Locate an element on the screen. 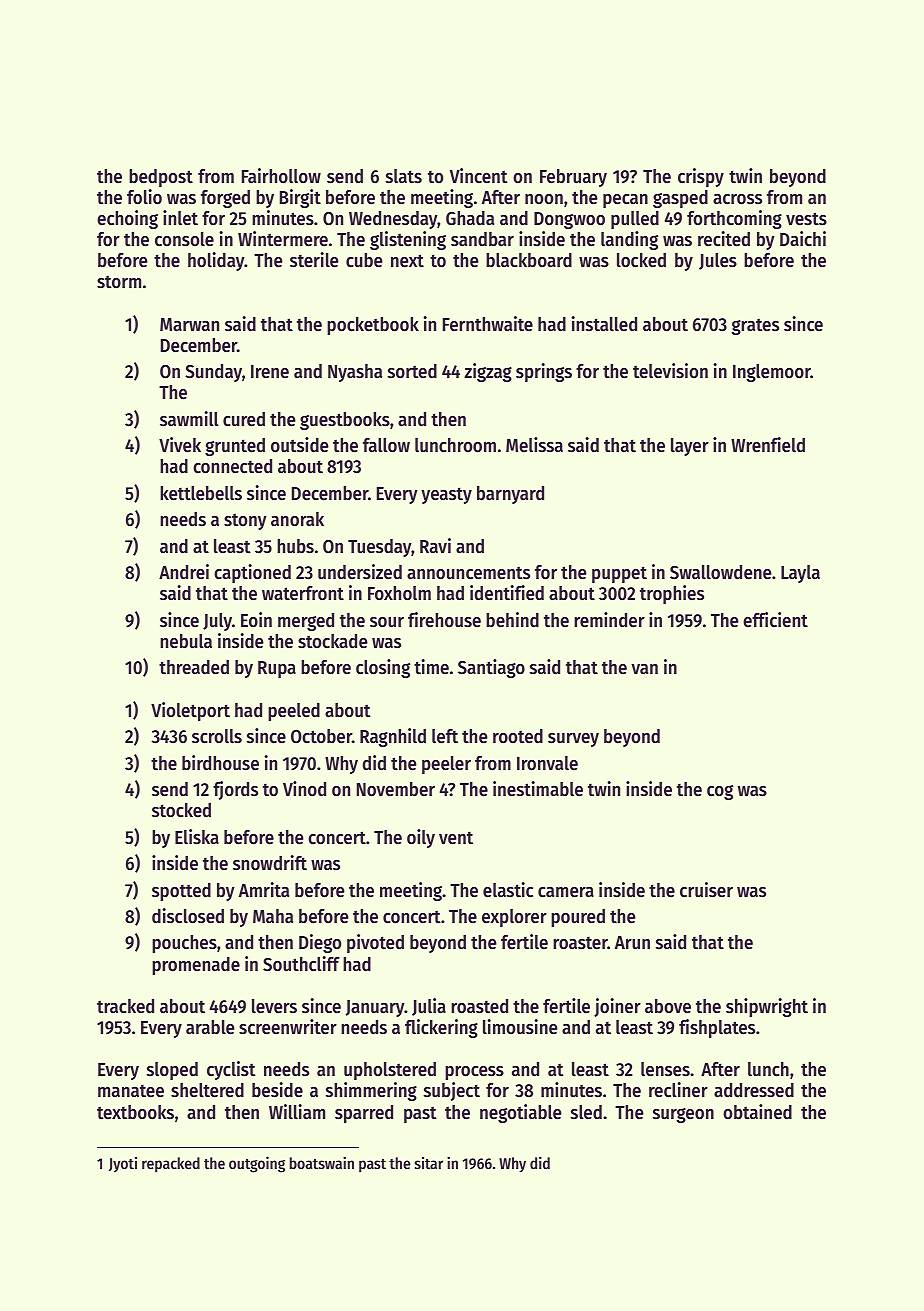  efficient is located at coordinates (775, 620).
